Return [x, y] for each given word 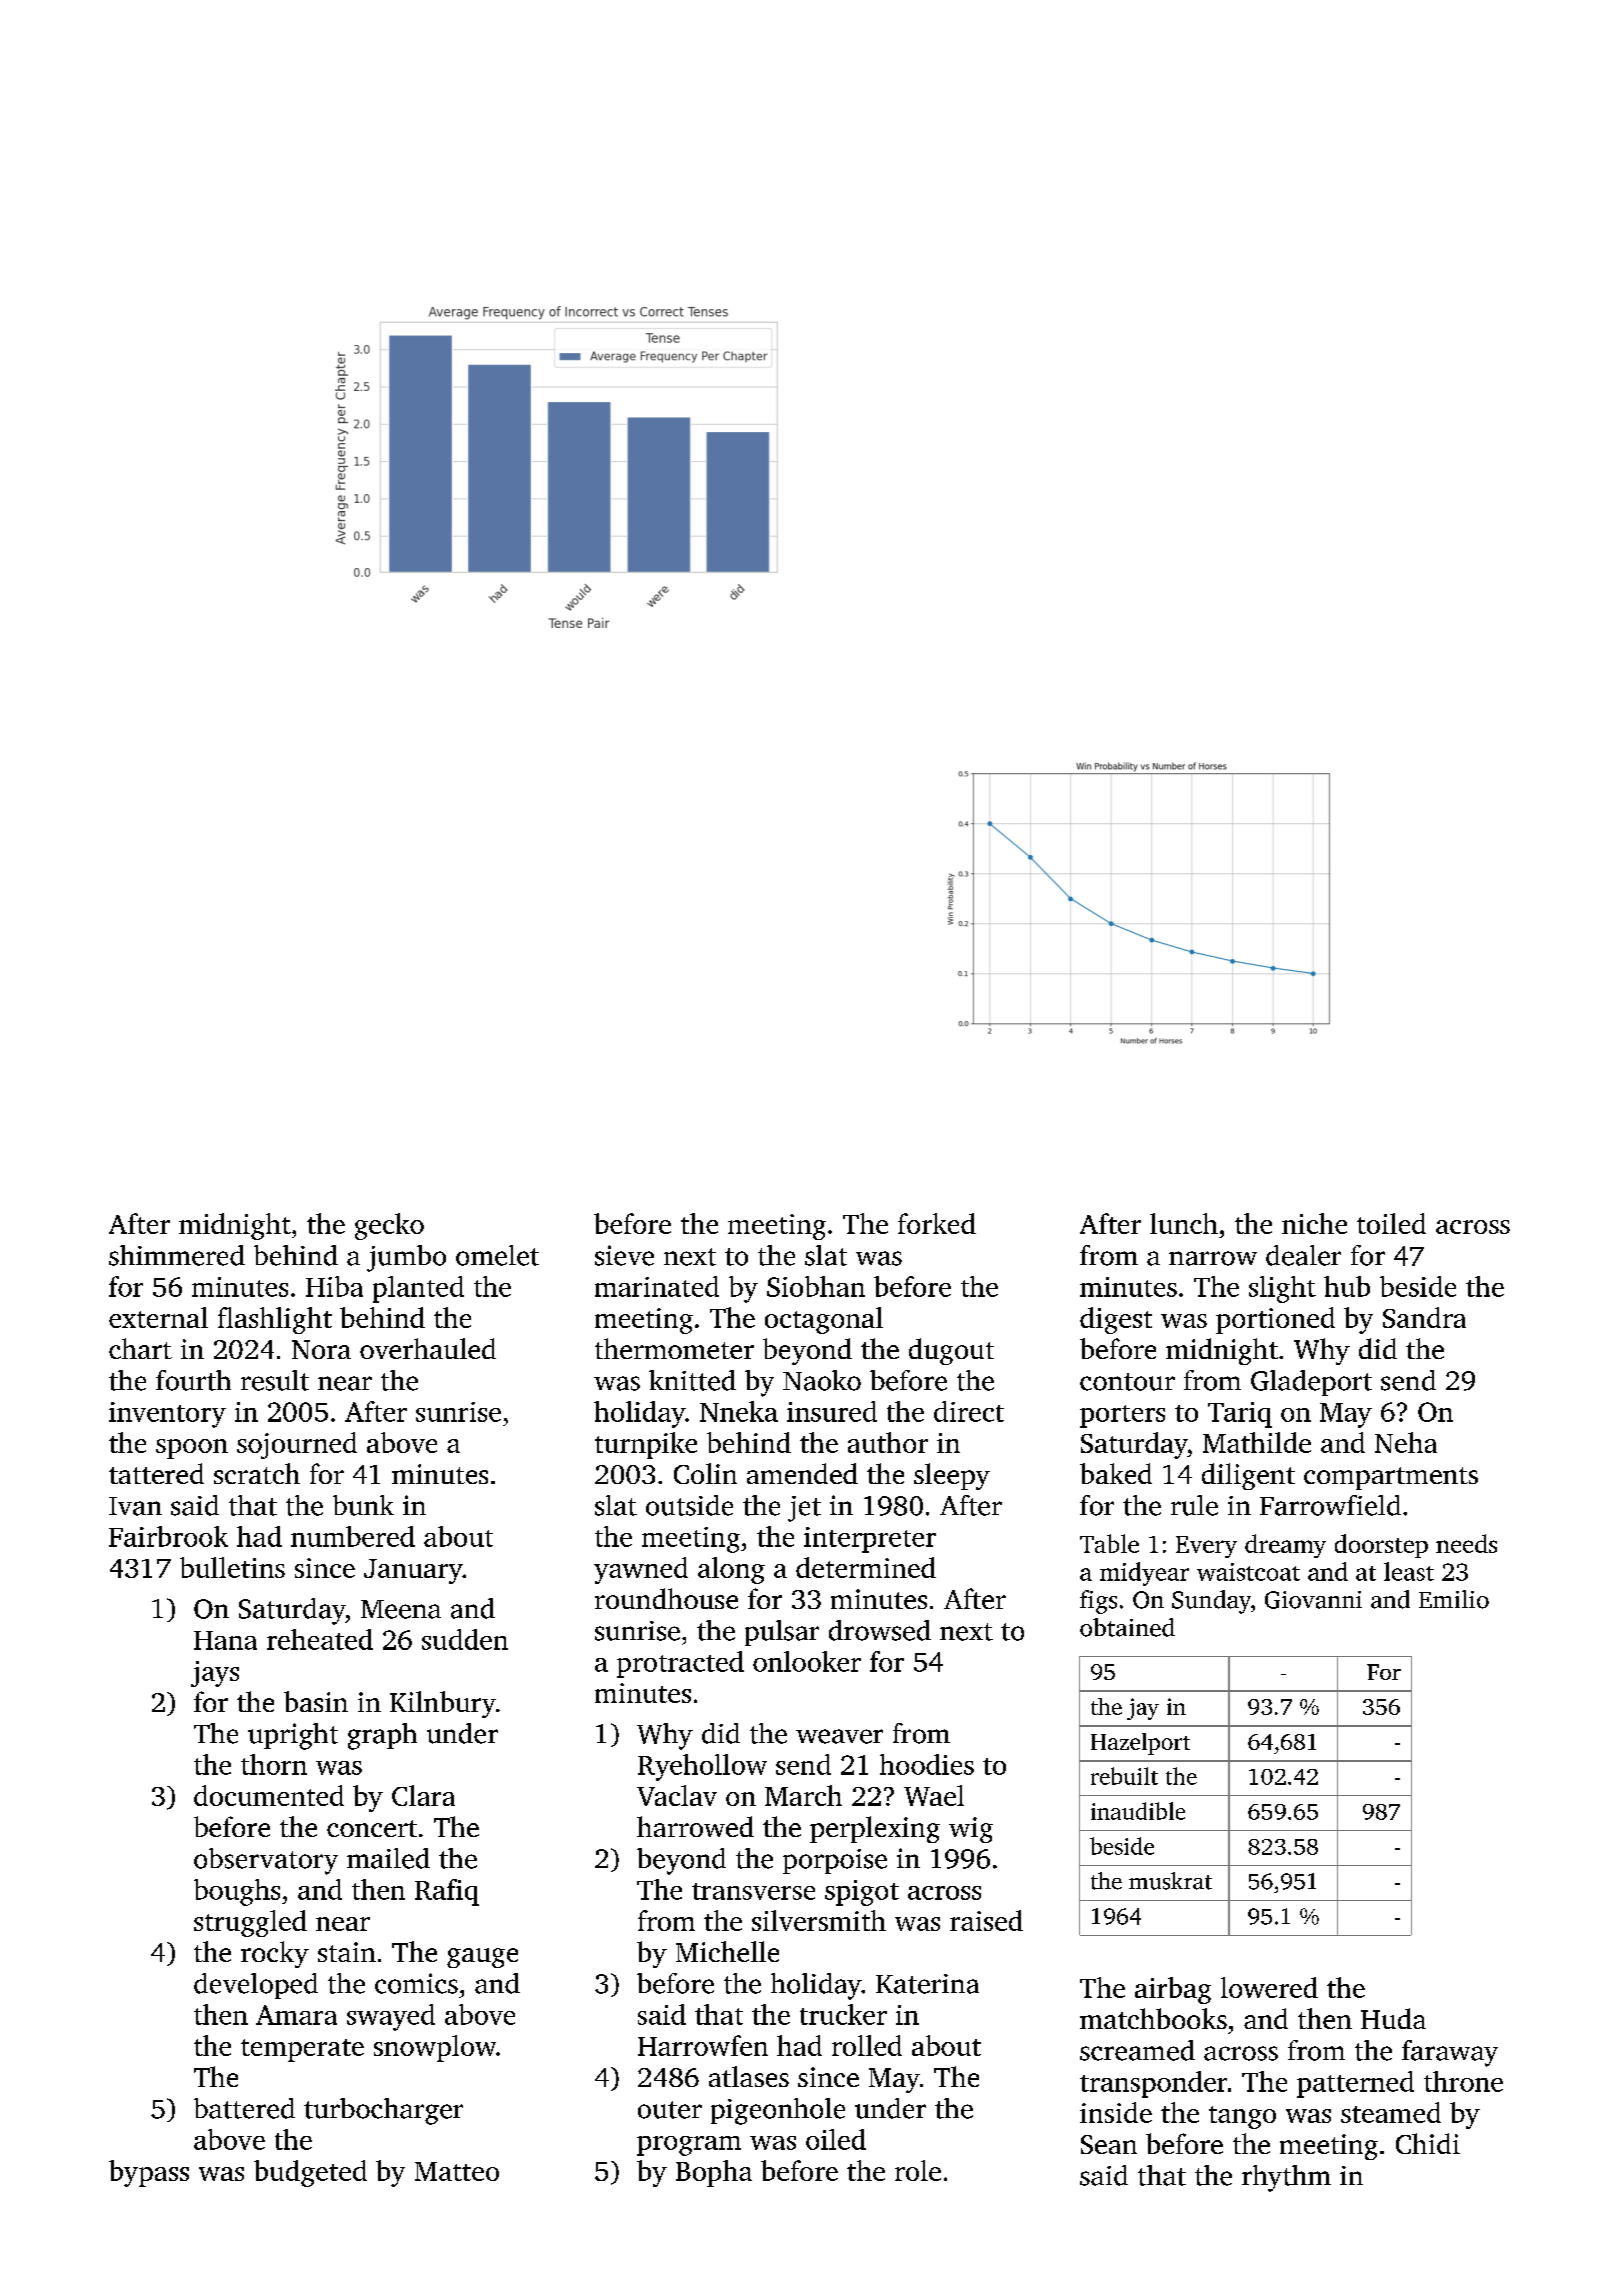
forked [937, 1223]
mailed [388, 1858]
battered [244, 2108]
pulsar [782, 1633]
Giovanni [1313, 1600]
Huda [1393, 2018]
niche [1314, 1223]
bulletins [232, 1567]
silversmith [819, 1920]
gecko [389, 1226]
